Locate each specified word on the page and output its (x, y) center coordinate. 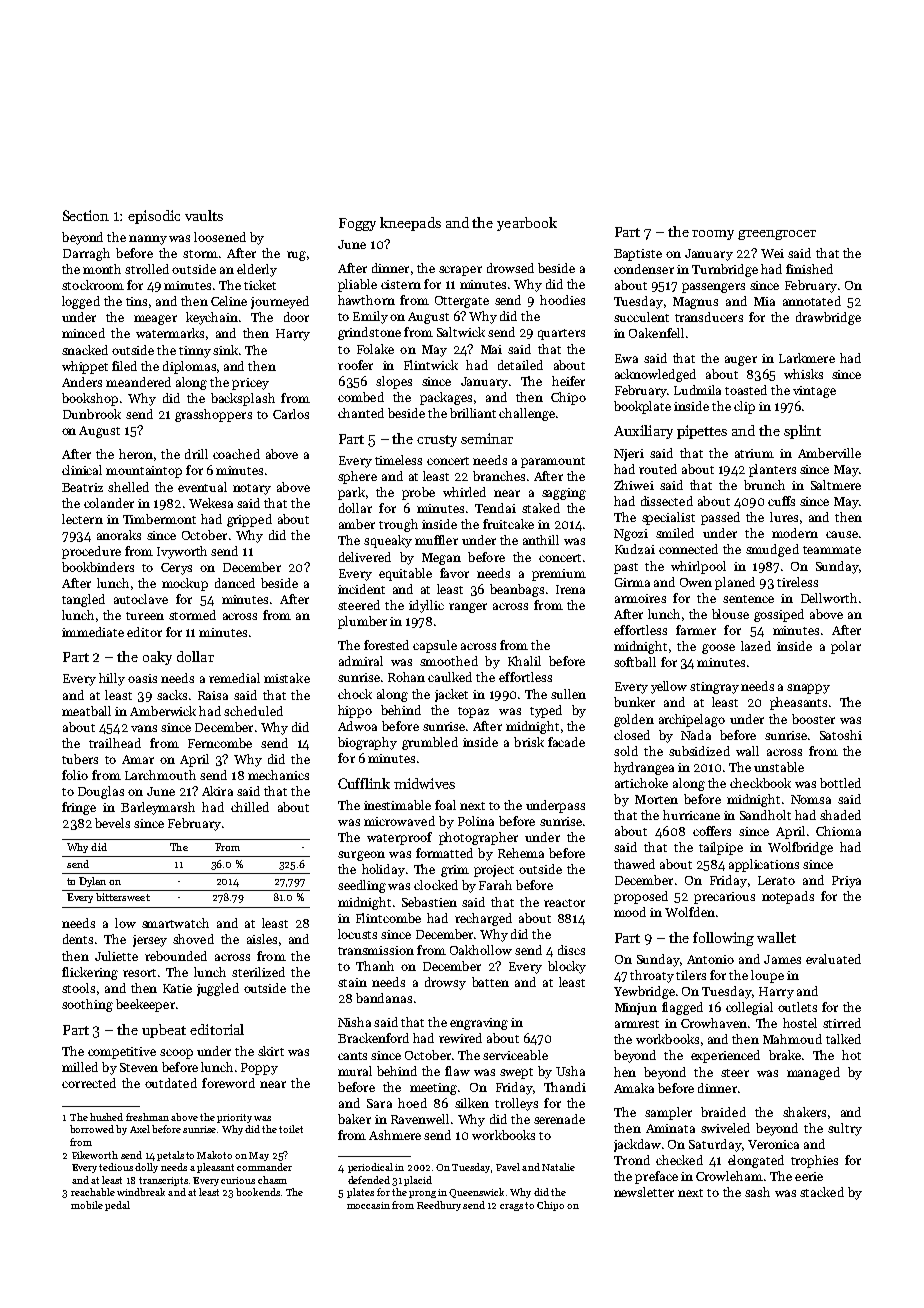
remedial (234, 678)
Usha (570, 1071)
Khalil (524, 661)
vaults (204, 215)
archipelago (692, 720)
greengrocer (777, 235)
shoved (193, 939)
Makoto (214, 1155)
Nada (696, 735)
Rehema (521, 853)
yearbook (527, 224)
